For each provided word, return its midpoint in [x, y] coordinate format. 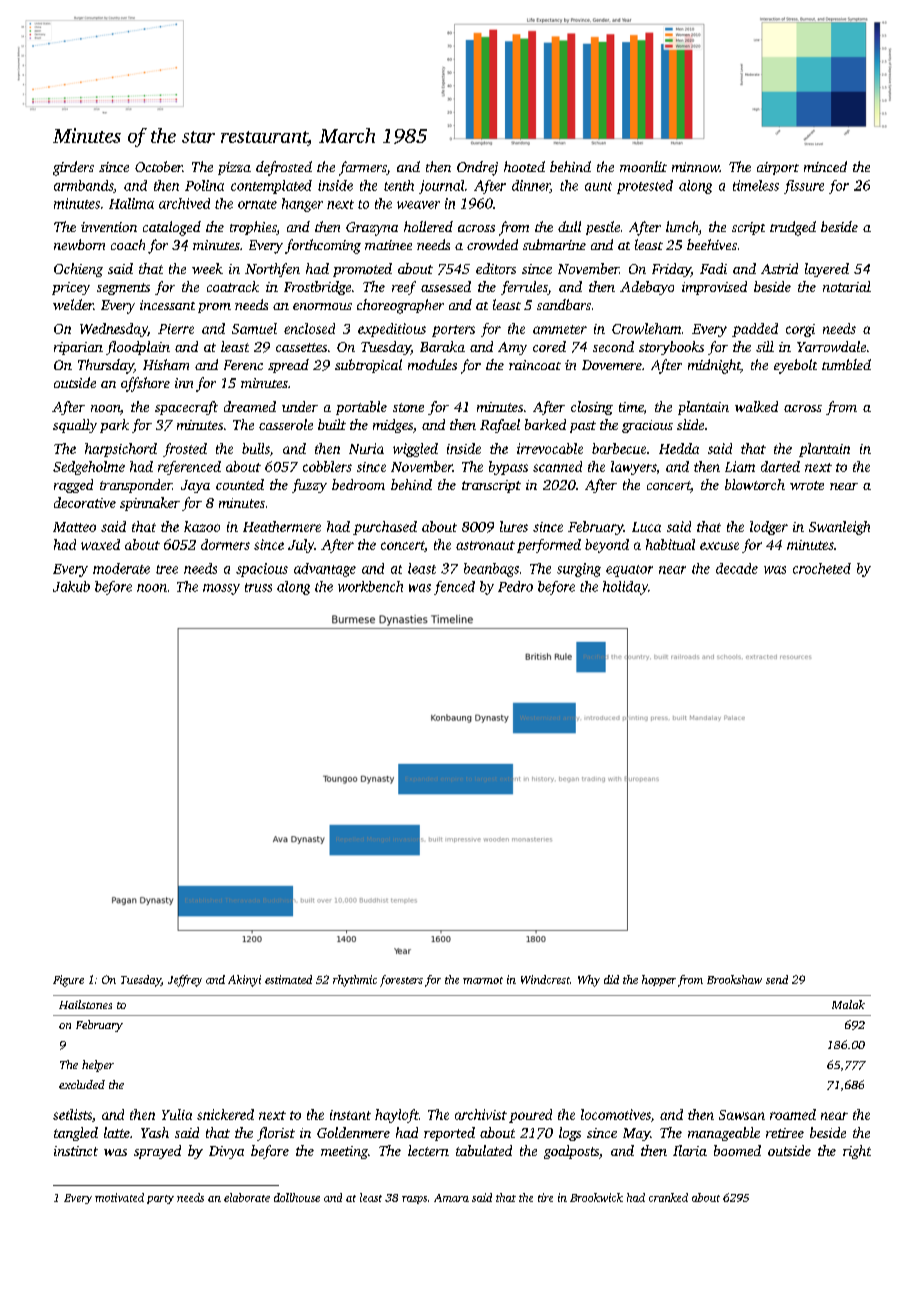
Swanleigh [839, 528]
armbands [83, 185]
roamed [793, 1114]
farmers [363, 168]
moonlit [643, 166]
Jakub [71, 586]
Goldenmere [353, 1132]
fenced [454, 588]
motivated [119, 1197]
